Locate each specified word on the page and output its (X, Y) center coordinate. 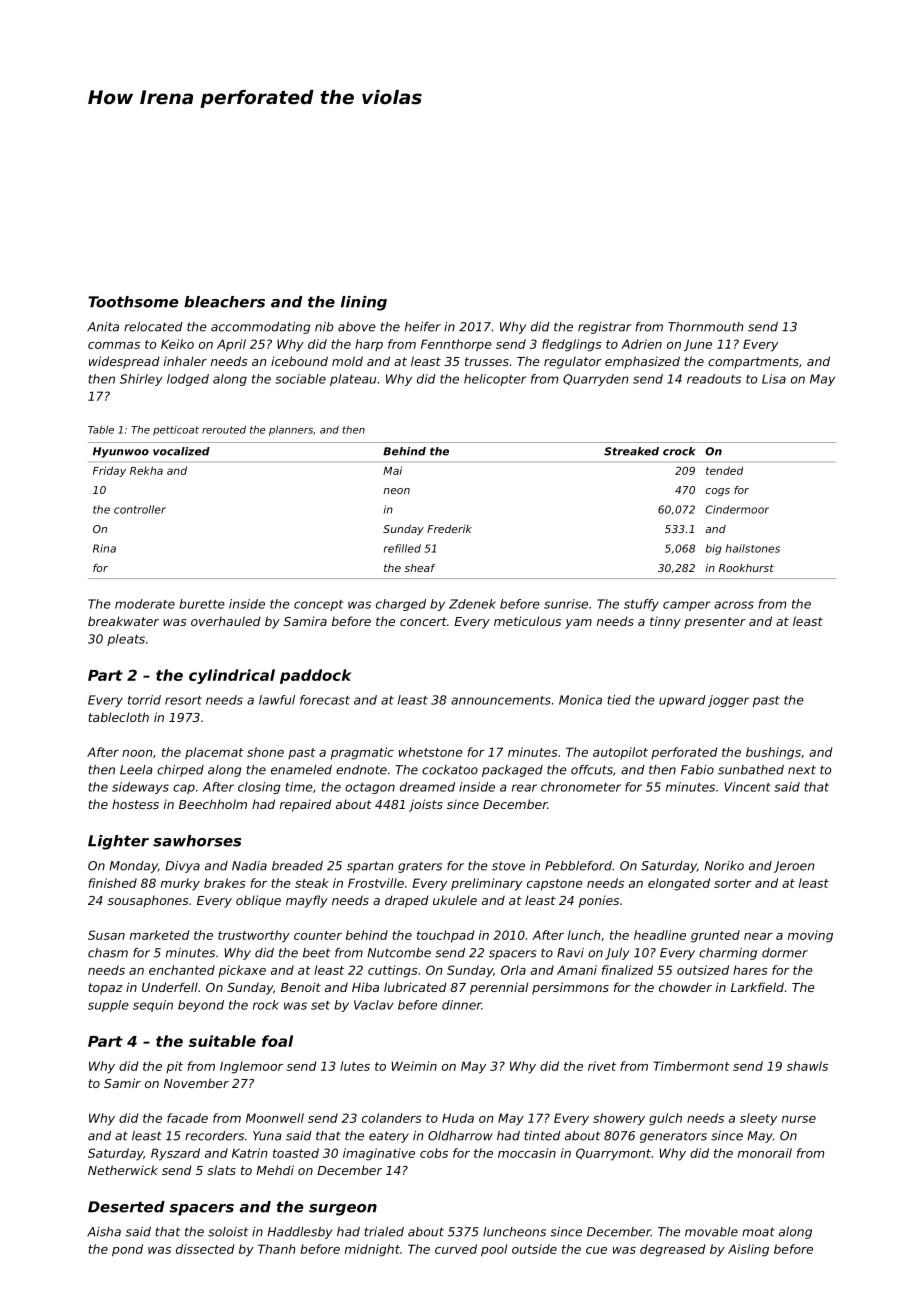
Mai (392, 470)
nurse (799, 1119)
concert (423, 621)
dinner (462, 1005)
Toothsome (133, 302)
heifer (423, 327)
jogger (728, 701)
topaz (105, 989)
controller (140, 509)
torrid (144, 700)
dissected (205, 1249)
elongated (679, 884)
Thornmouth (705, 327)
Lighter (118, 842)
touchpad (446, 936)
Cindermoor (737, 509)
